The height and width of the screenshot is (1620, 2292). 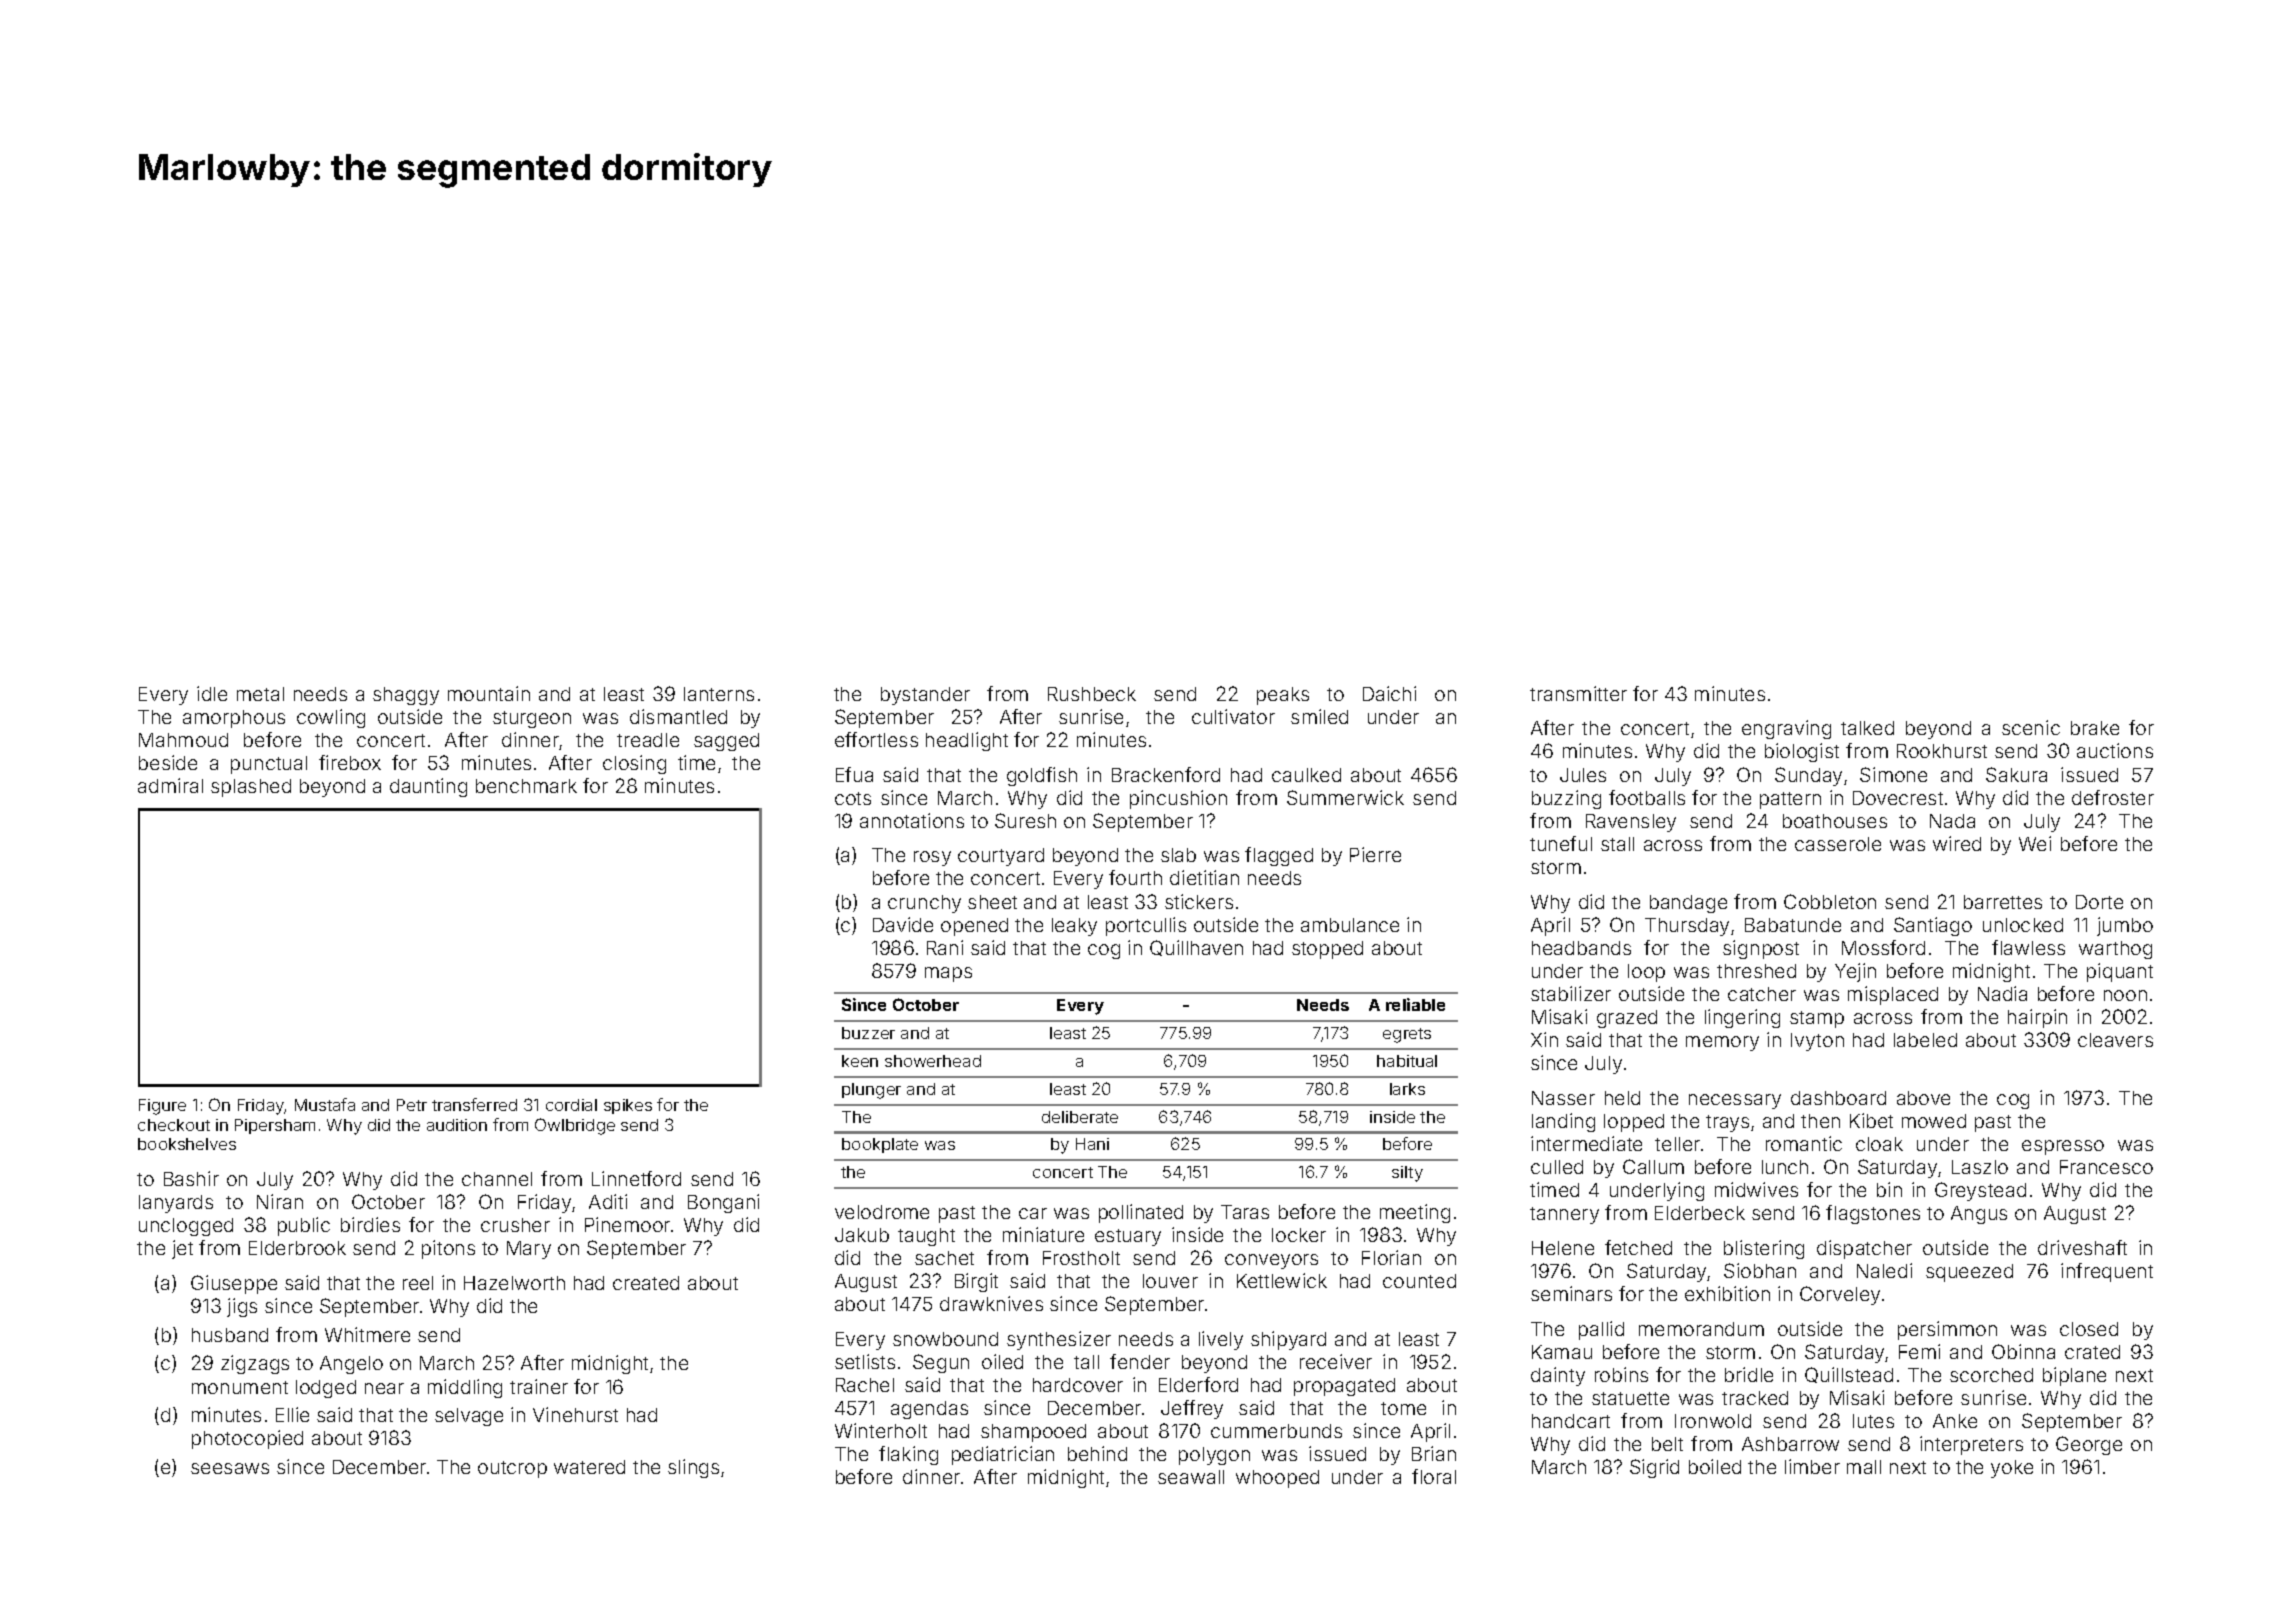 What do you see at coordinates (948, 974) in the screenshot?
I see `maps` at bounding box center [948, 974].
